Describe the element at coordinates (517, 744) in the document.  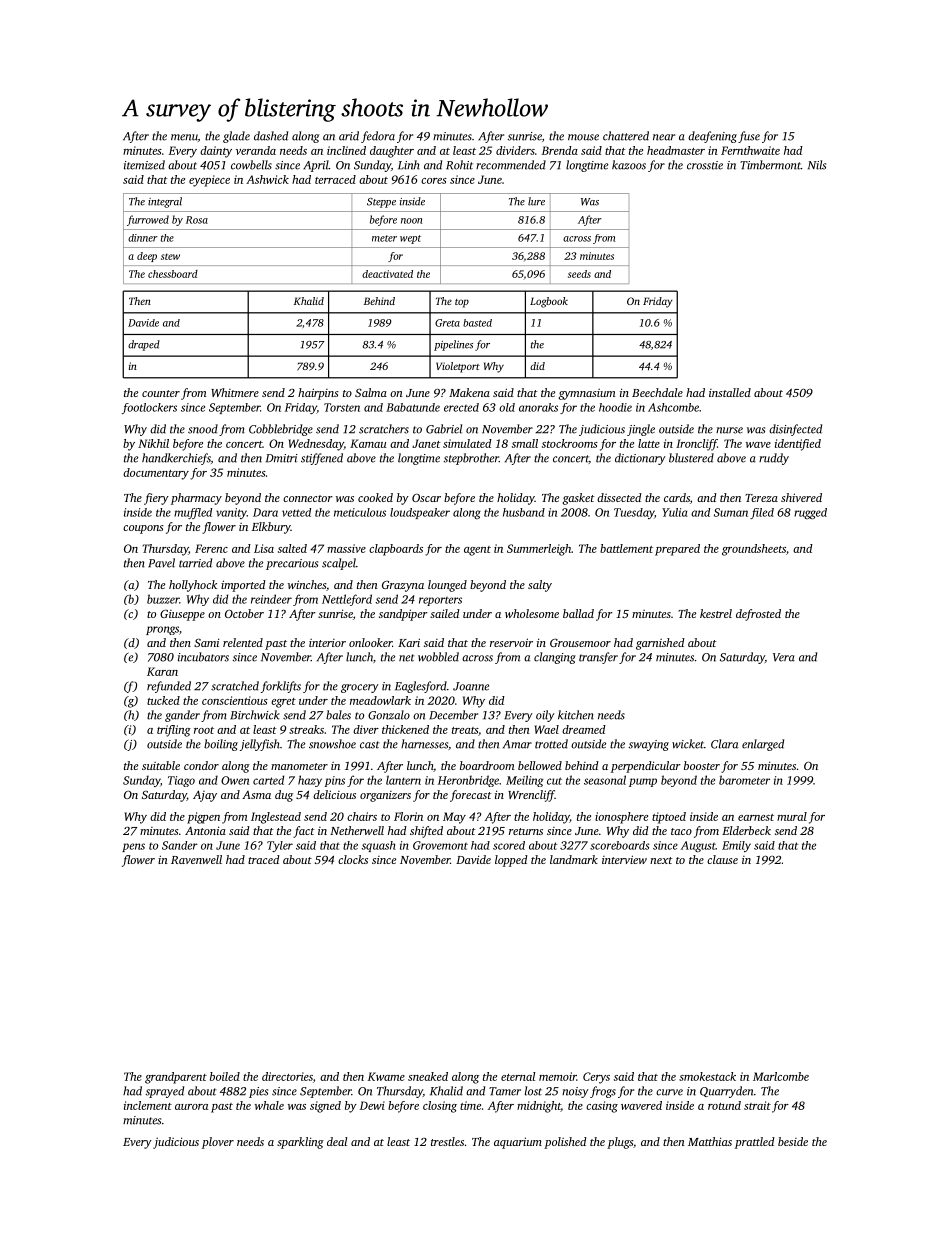
I see `Amar` at that location.
